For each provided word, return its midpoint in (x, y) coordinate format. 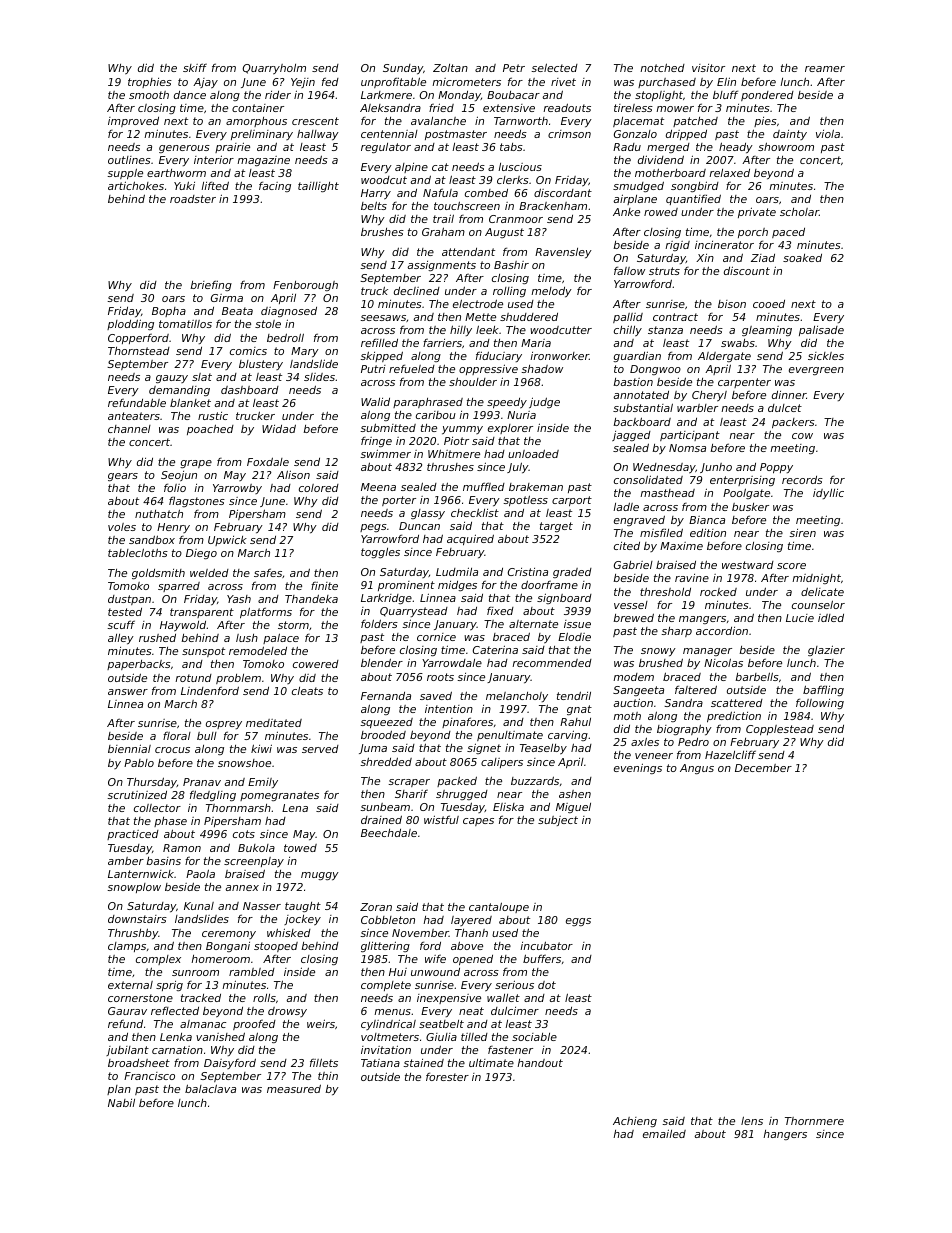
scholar (799, 212)
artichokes (136, 185)
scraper (409, 783)
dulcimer (515, 1011)
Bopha (169, 312)
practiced (133, 835)
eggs (578, 922)
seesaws (383, 318)
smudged (638, 186)
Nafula (440, 192)
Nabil (121, 1103)
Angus (697, 769)
